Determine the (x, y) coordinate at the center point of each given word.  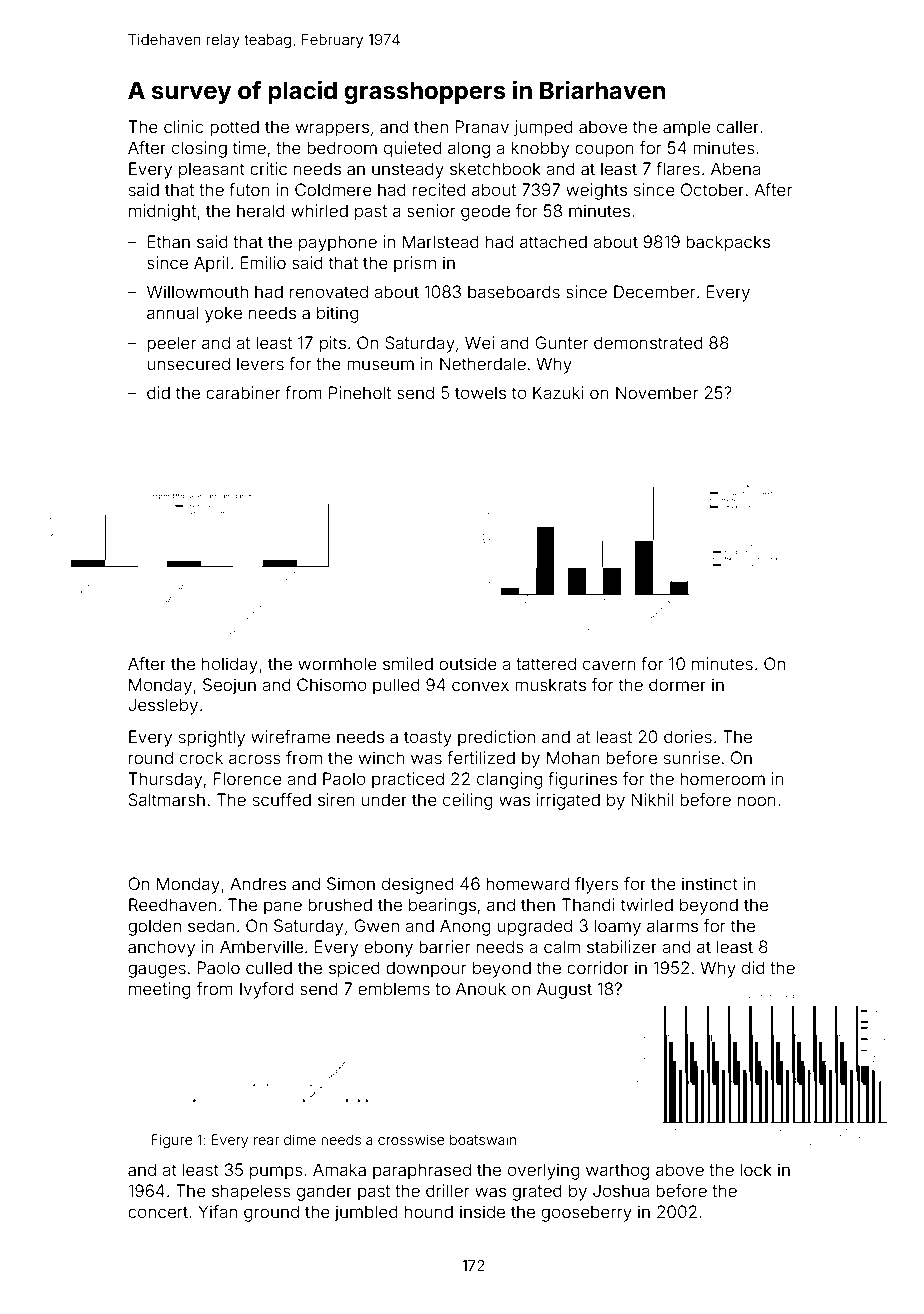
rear (266, 1141)
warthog (617, 1171)
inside (482, 1211)
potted (234, 128)
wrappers (332, 130)
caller (738, 126)
